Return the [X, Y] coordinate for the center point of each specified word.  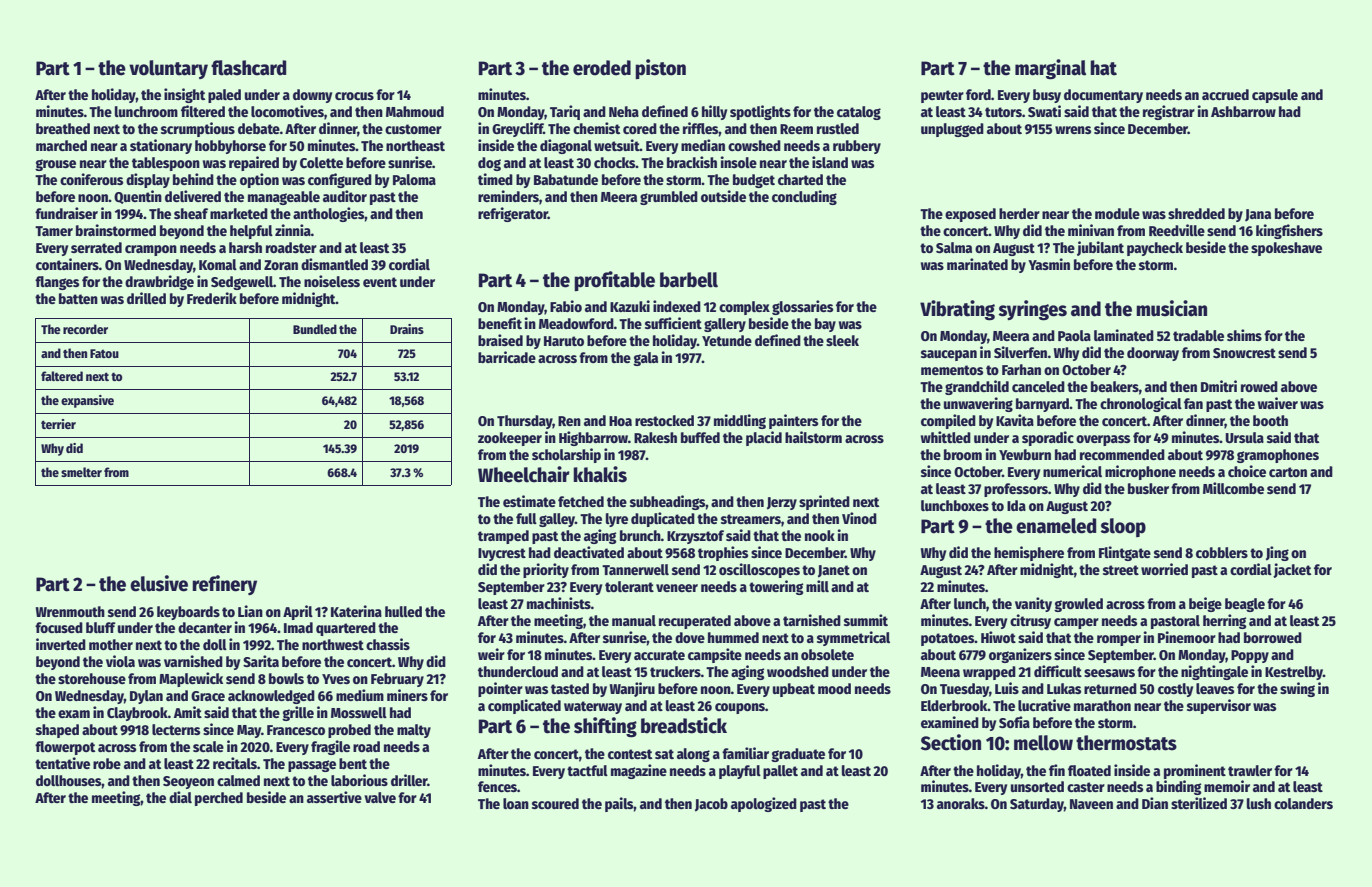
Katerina [356, 611]
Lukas [1064, 688]
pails [619, 804]
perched [219, 799]
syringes [1032, 310]
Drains [407, 329]
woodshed [798, 671]
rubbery [857, 147]
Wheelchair [524, 474]
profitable [614, 281]
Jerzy [782, 503]
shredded [1196, 213]
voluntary [168, 69]
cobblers [1222, 552]
